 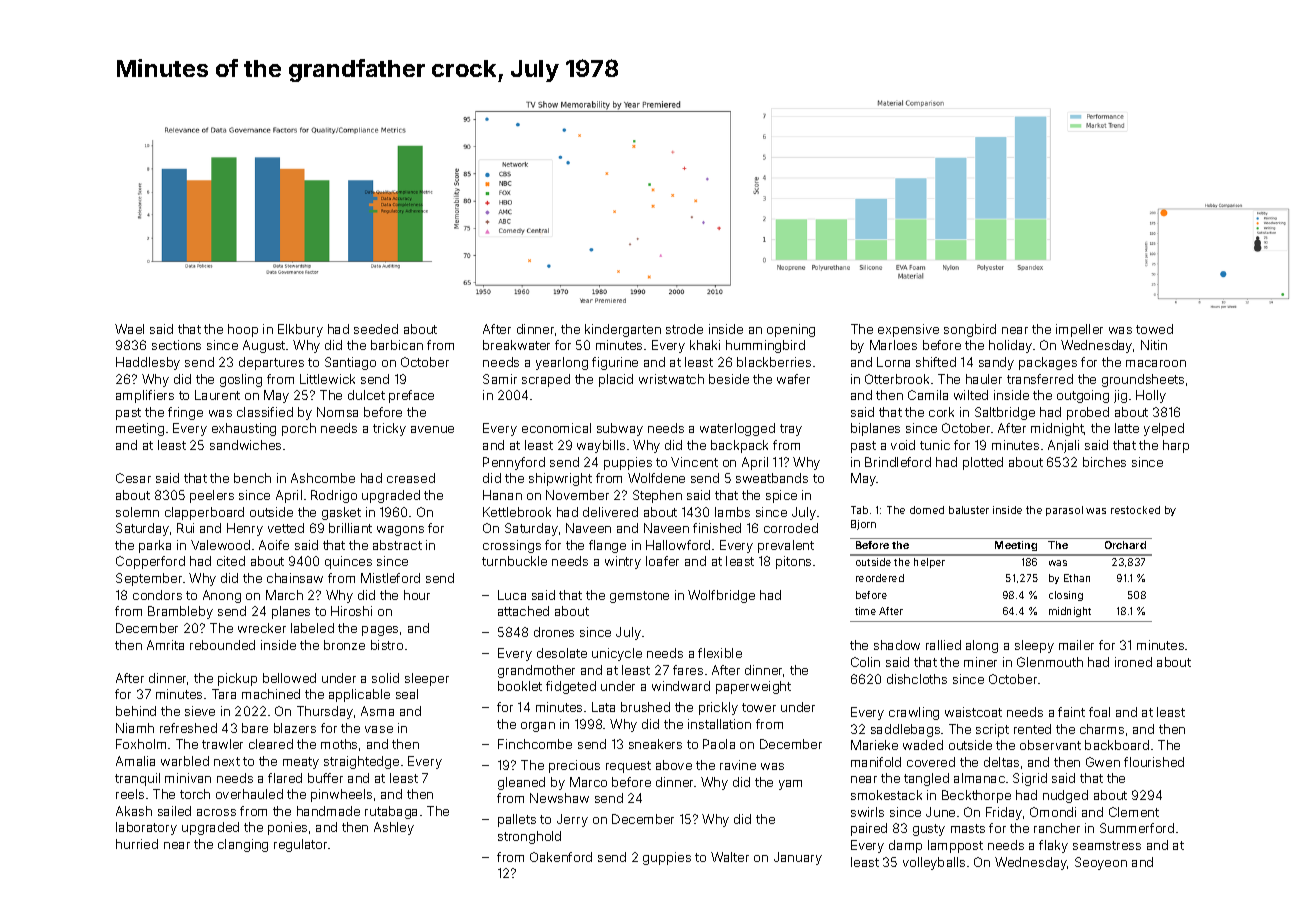 What do you see at coordinates (623, 562) in the screenshot?
I see `wintry` at bounding box center [623, 562].
